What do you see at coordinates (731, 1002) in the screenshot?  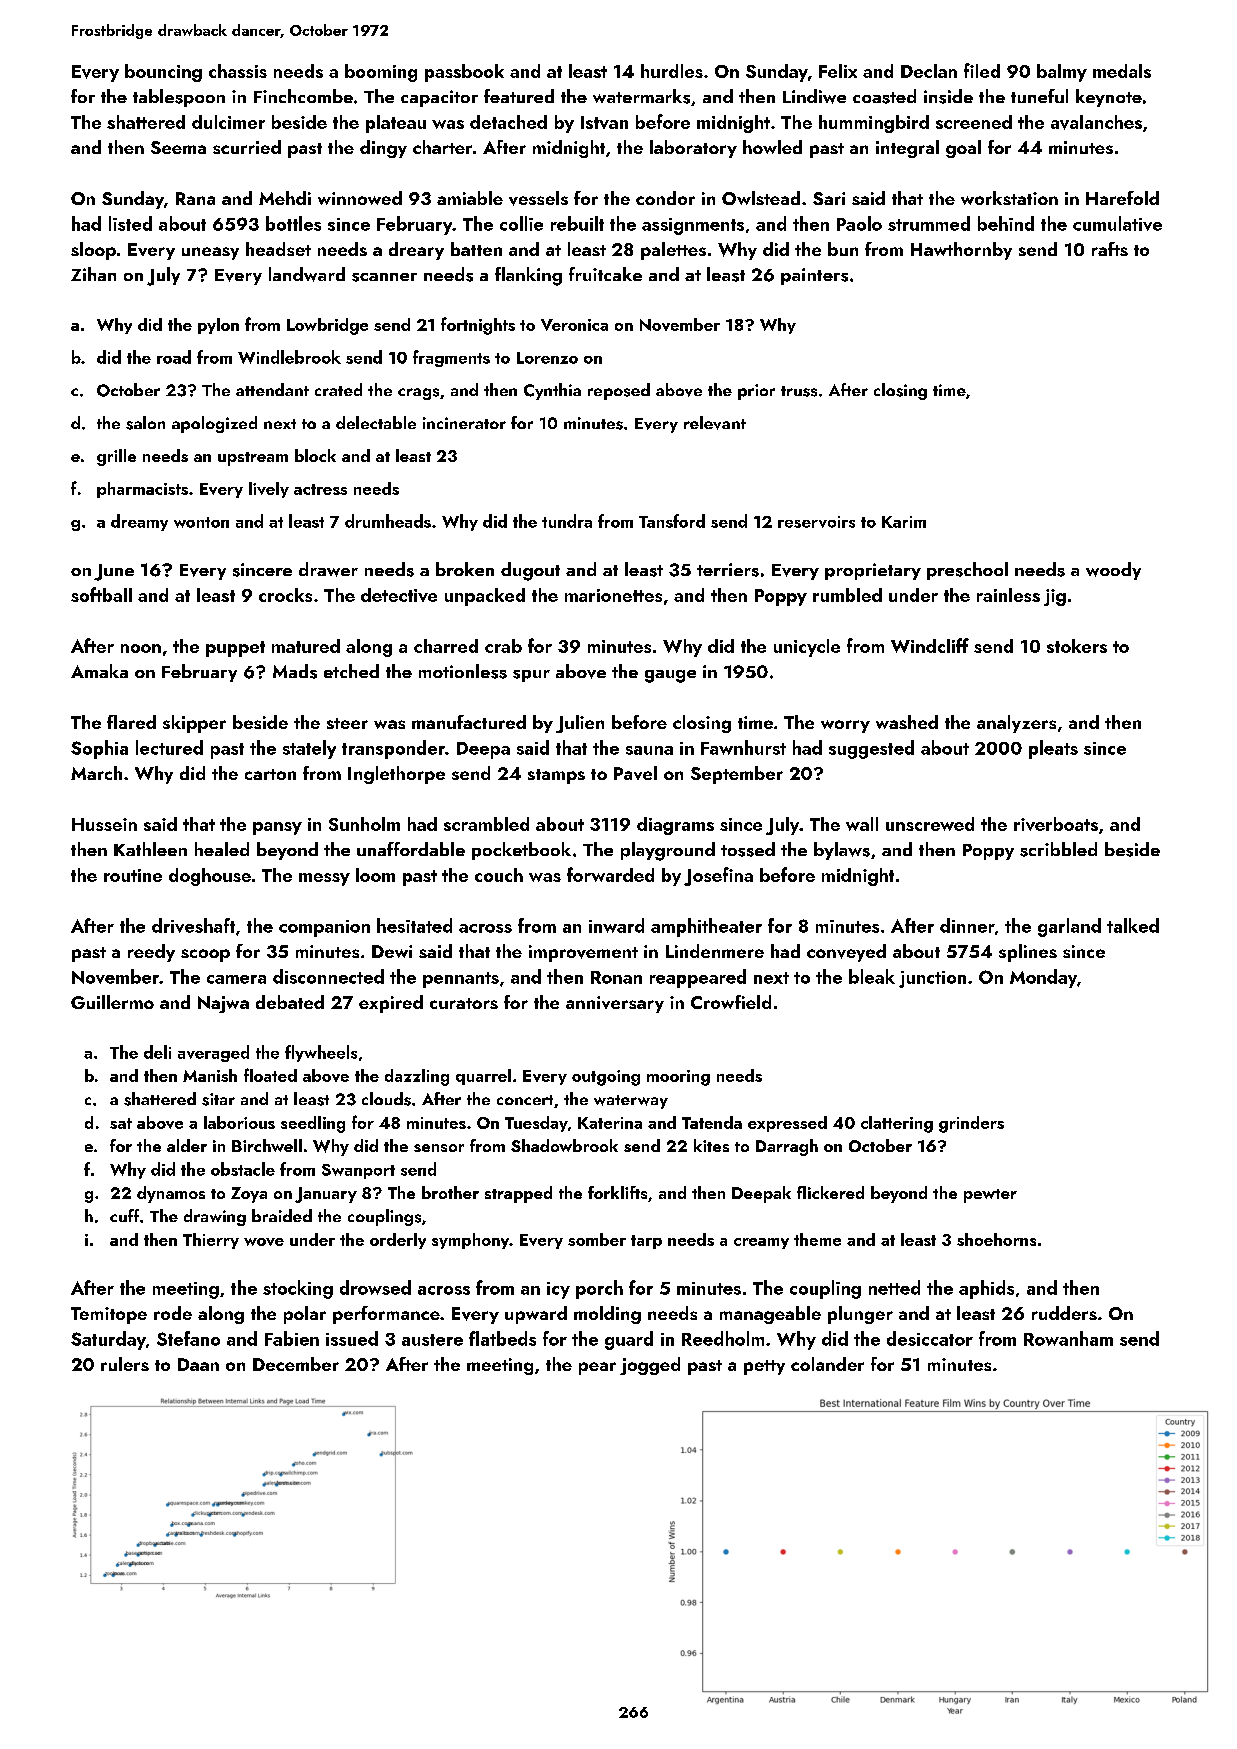 I see `Crowfield` at bounding box center [731, 1002].
